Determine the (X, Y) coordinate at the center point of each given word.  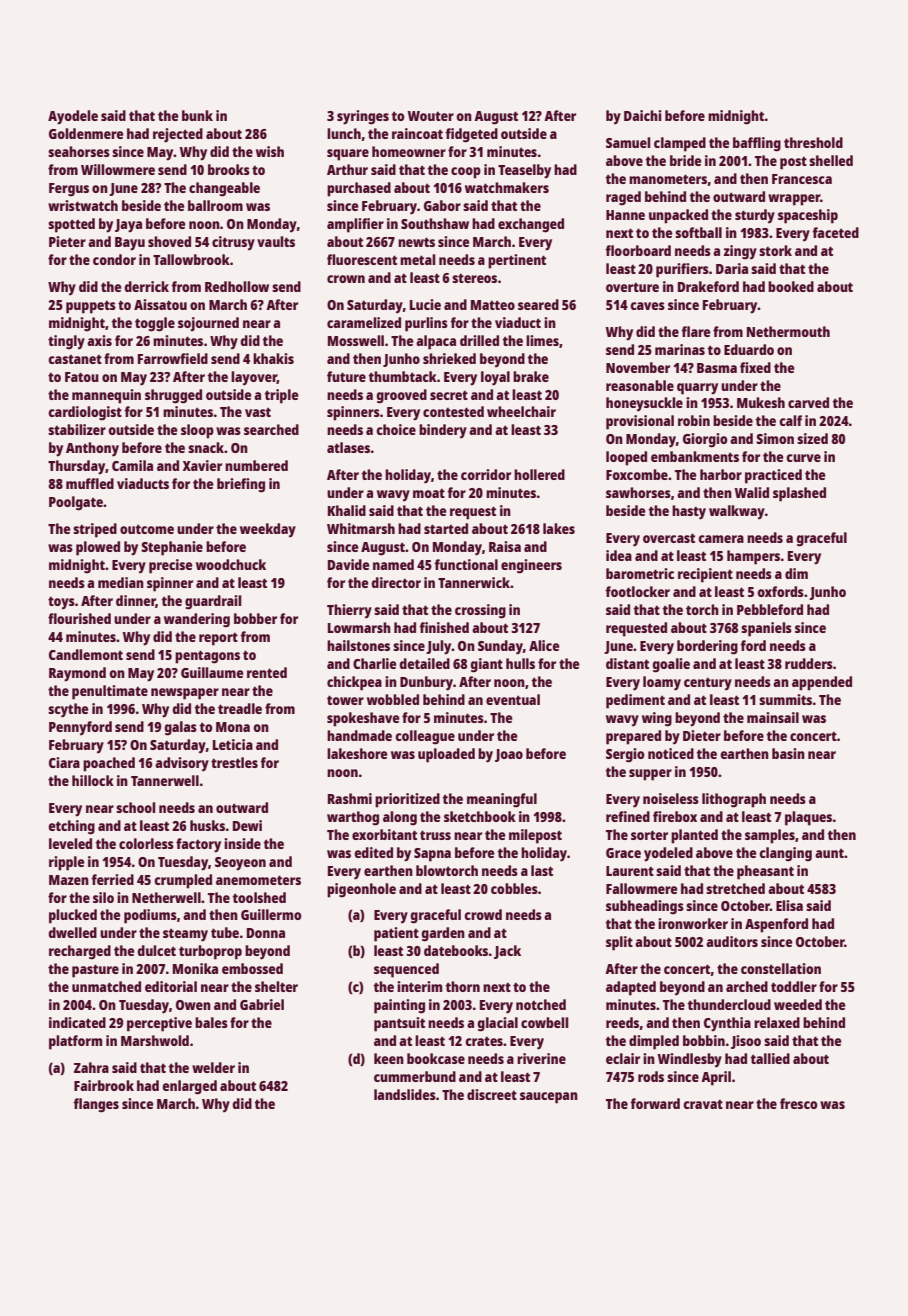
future (346, 376)
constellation (781, 968)
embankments (695, 456)
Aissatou (160, 304)
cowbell (544, 1022)
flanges (96, 1105)
